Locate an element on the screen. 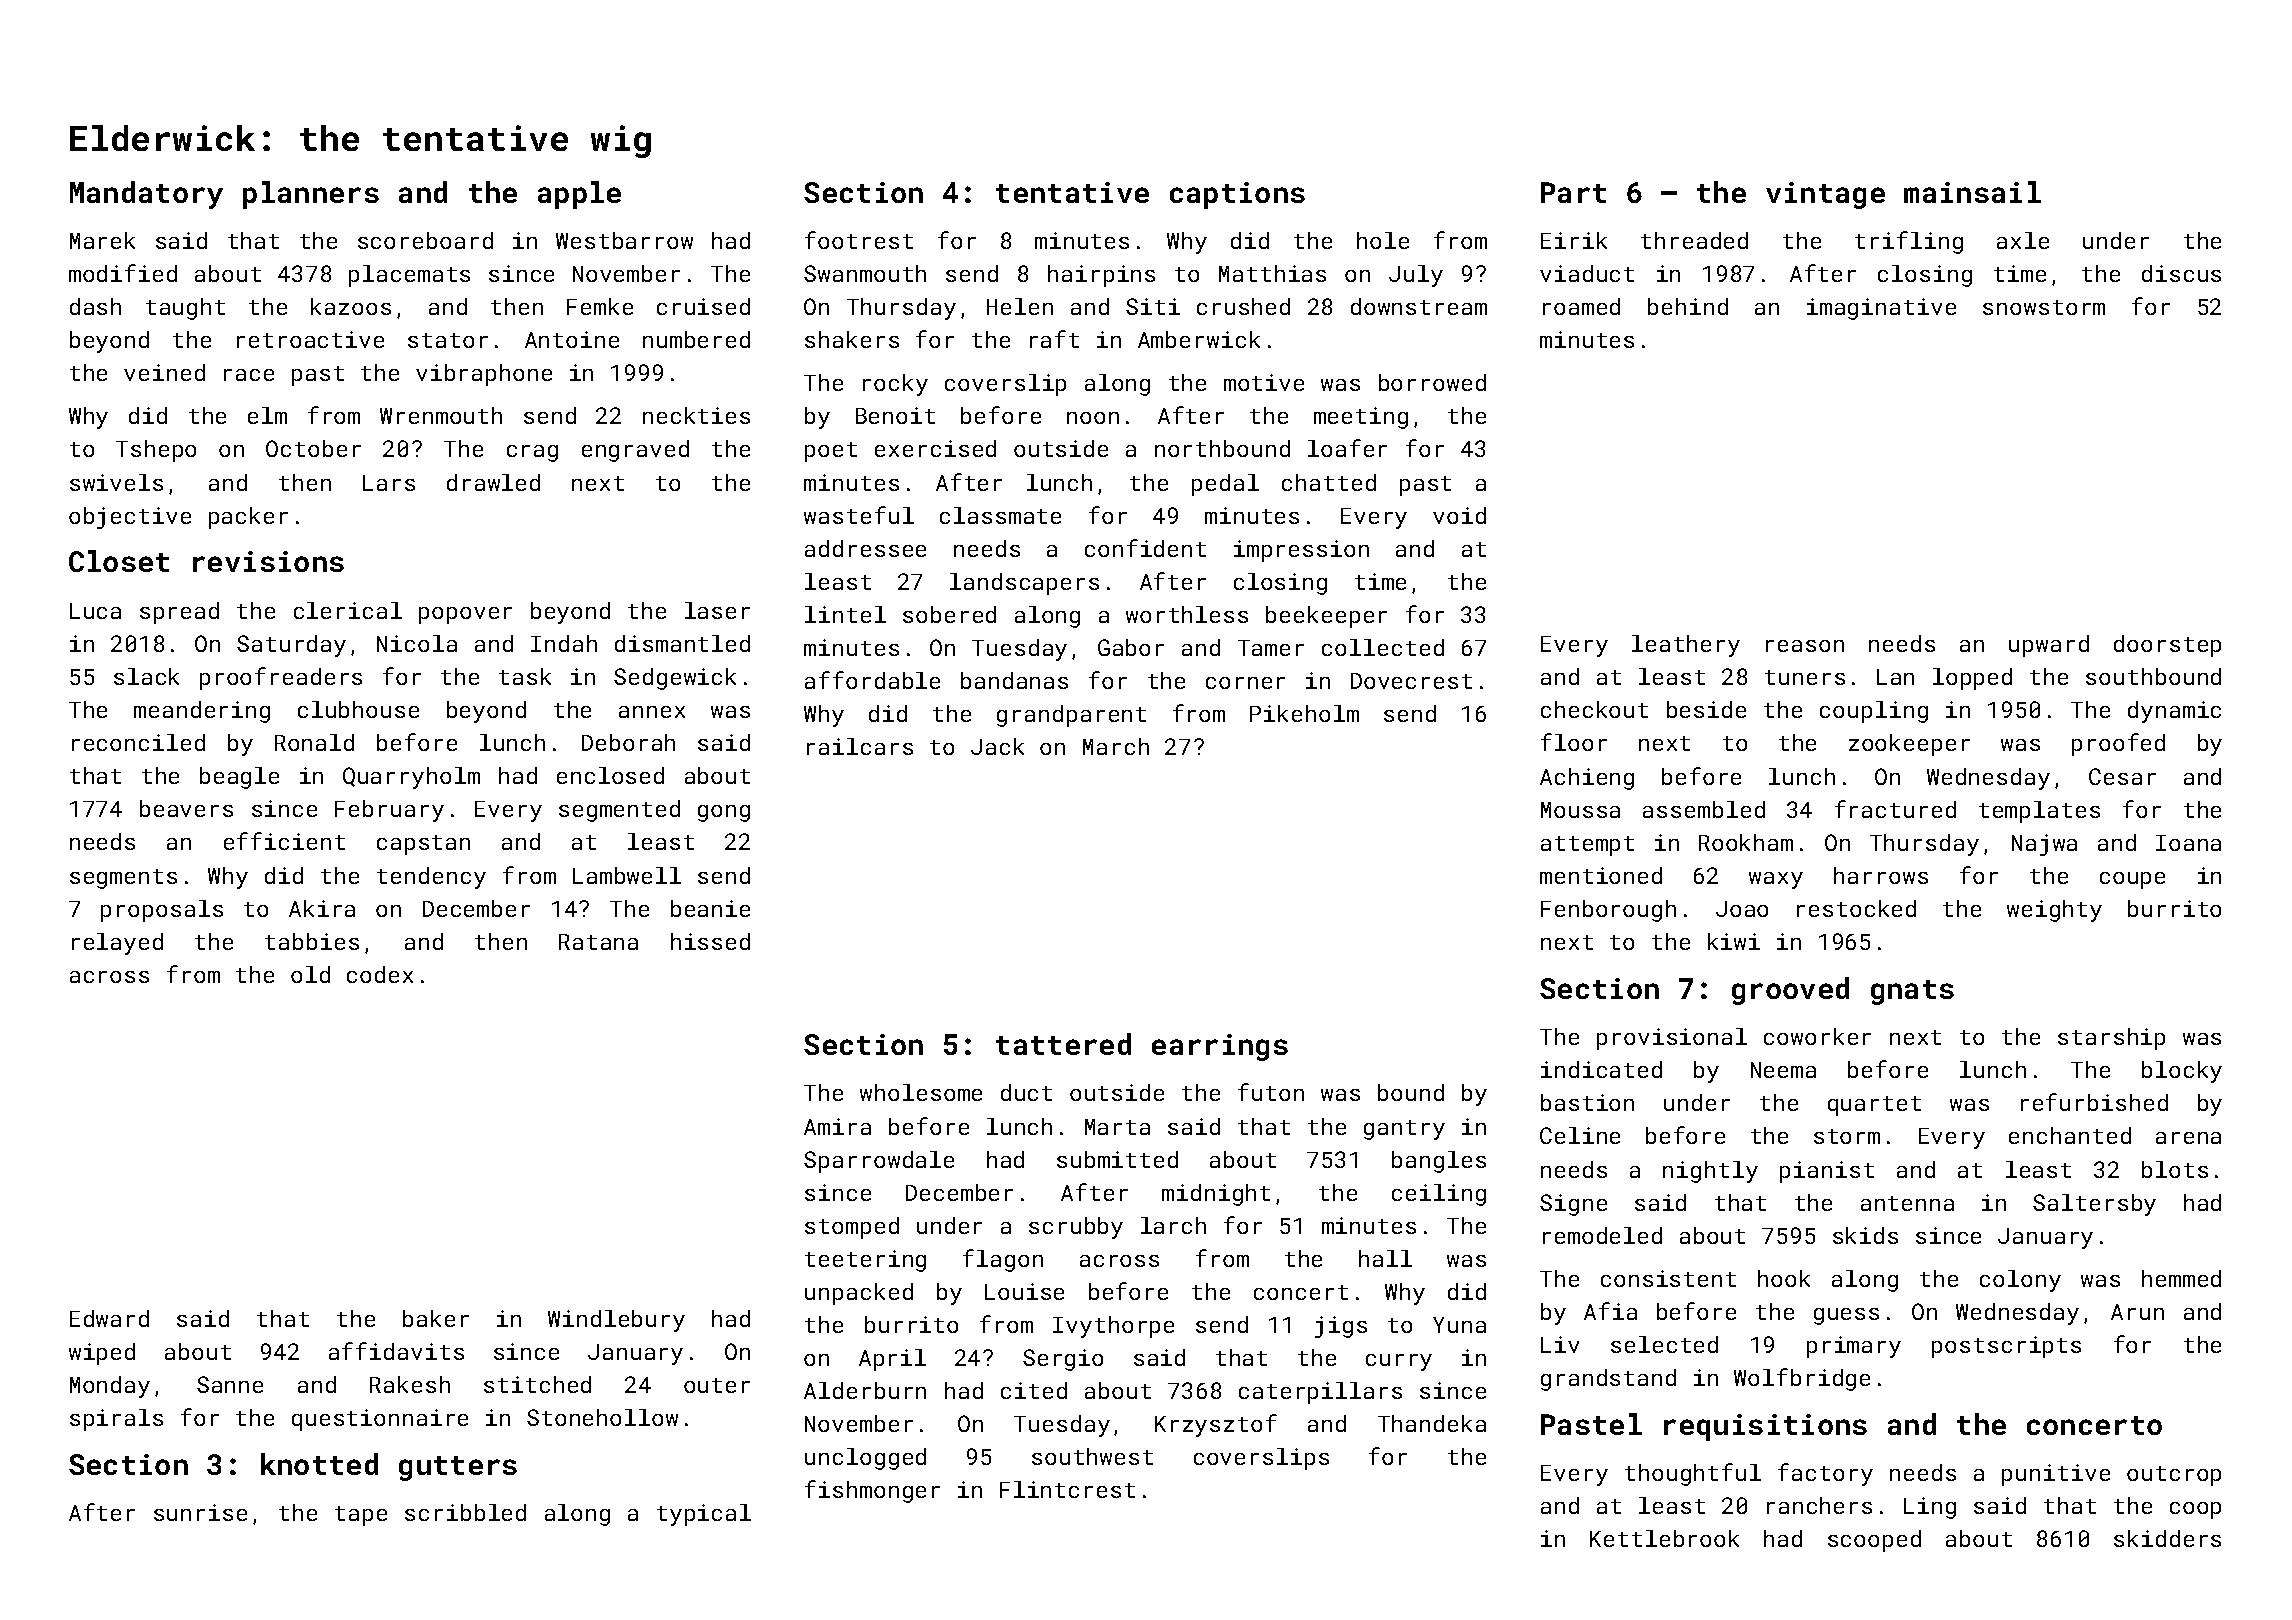 This screenshot has width=2292, height=1620. captions is located at coordinates (1237, 195).
